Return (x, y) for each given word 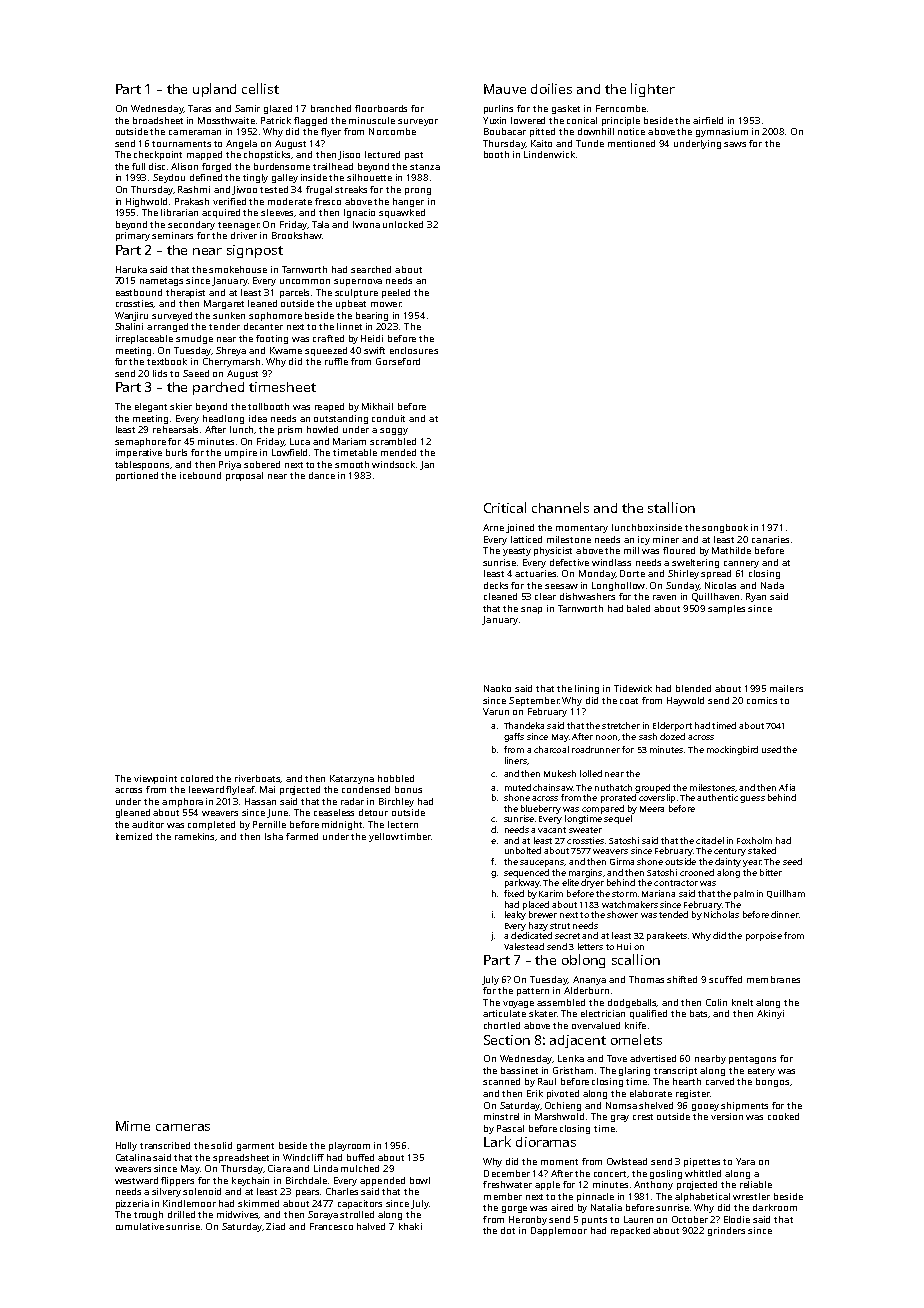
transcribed (165, 1145)
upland (214, 90)
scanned (501, 1081)
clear (545, 596)
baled (638, 608)
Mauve (505, 89)
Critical (505, 507)
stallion (671, 507)
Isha (274, 836)
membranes (773, 979)
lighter (653, 90)
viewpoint (155, 779)
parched (218, 388)
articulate (504, 1013)
